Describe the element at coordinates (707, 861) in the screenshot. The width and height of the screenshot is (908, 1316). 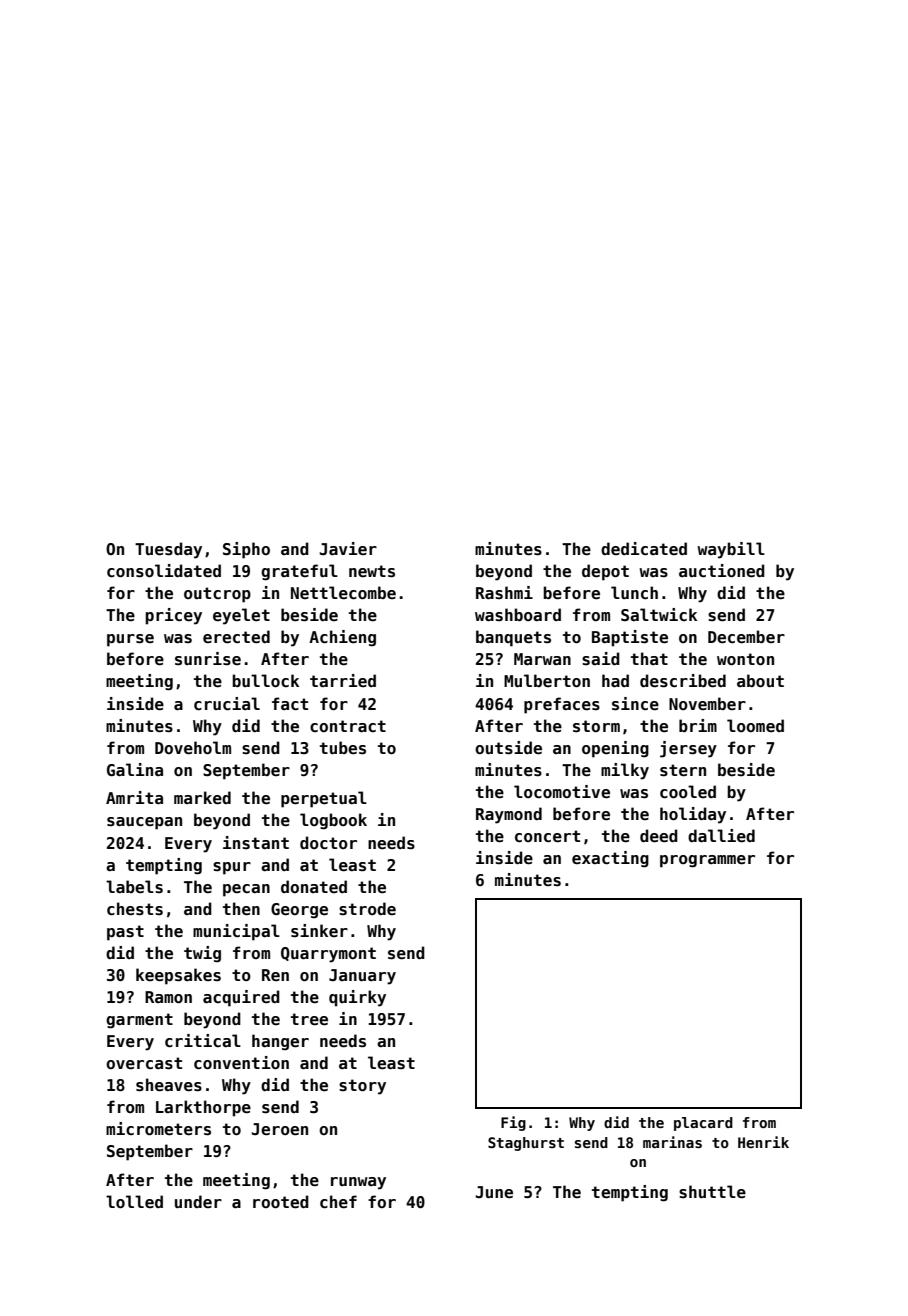
I see `programmer` at that location.
